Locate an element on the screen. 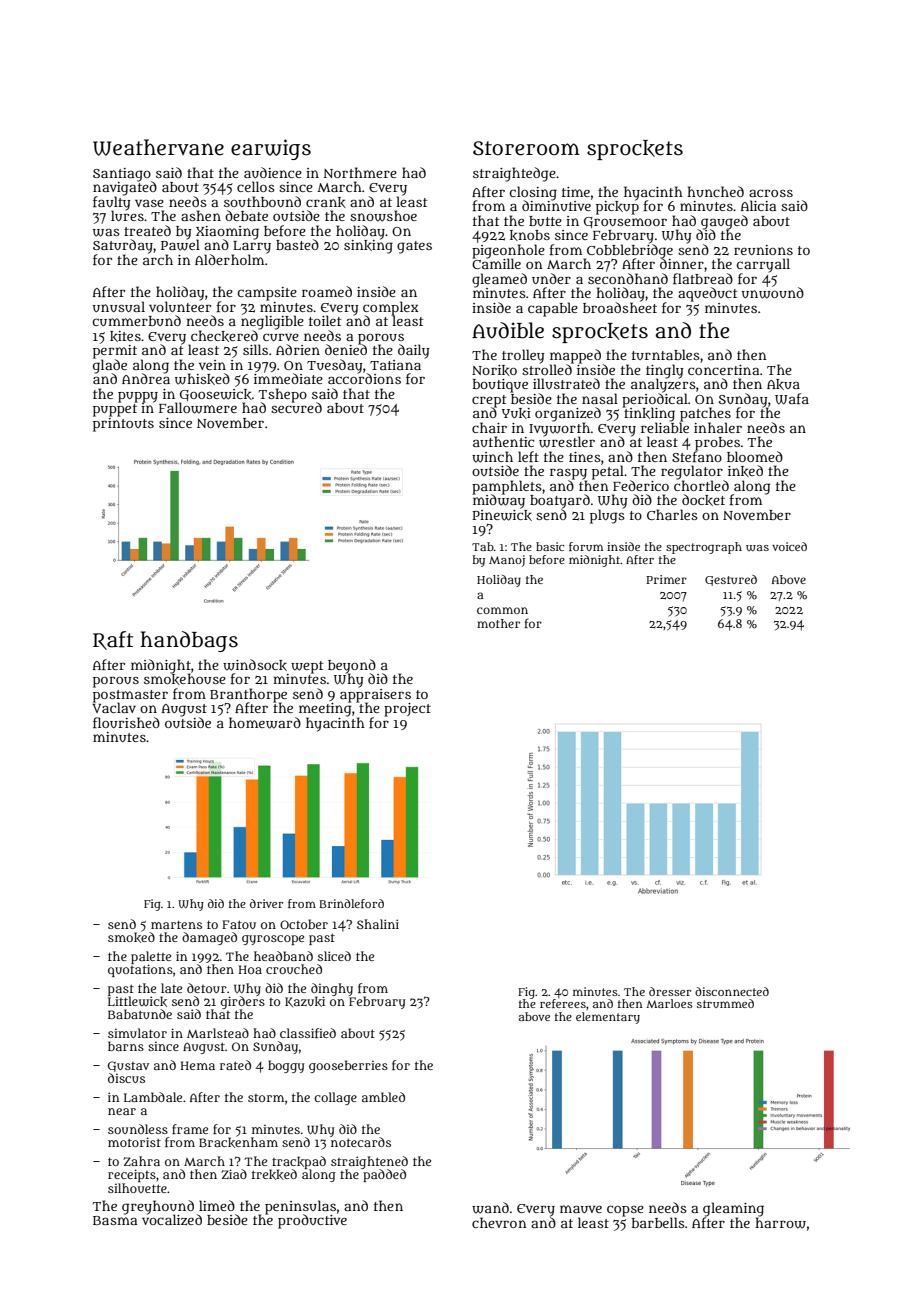 This screenshot has width=908, height=1316. appraisers is located at coordinates (375, 695).
